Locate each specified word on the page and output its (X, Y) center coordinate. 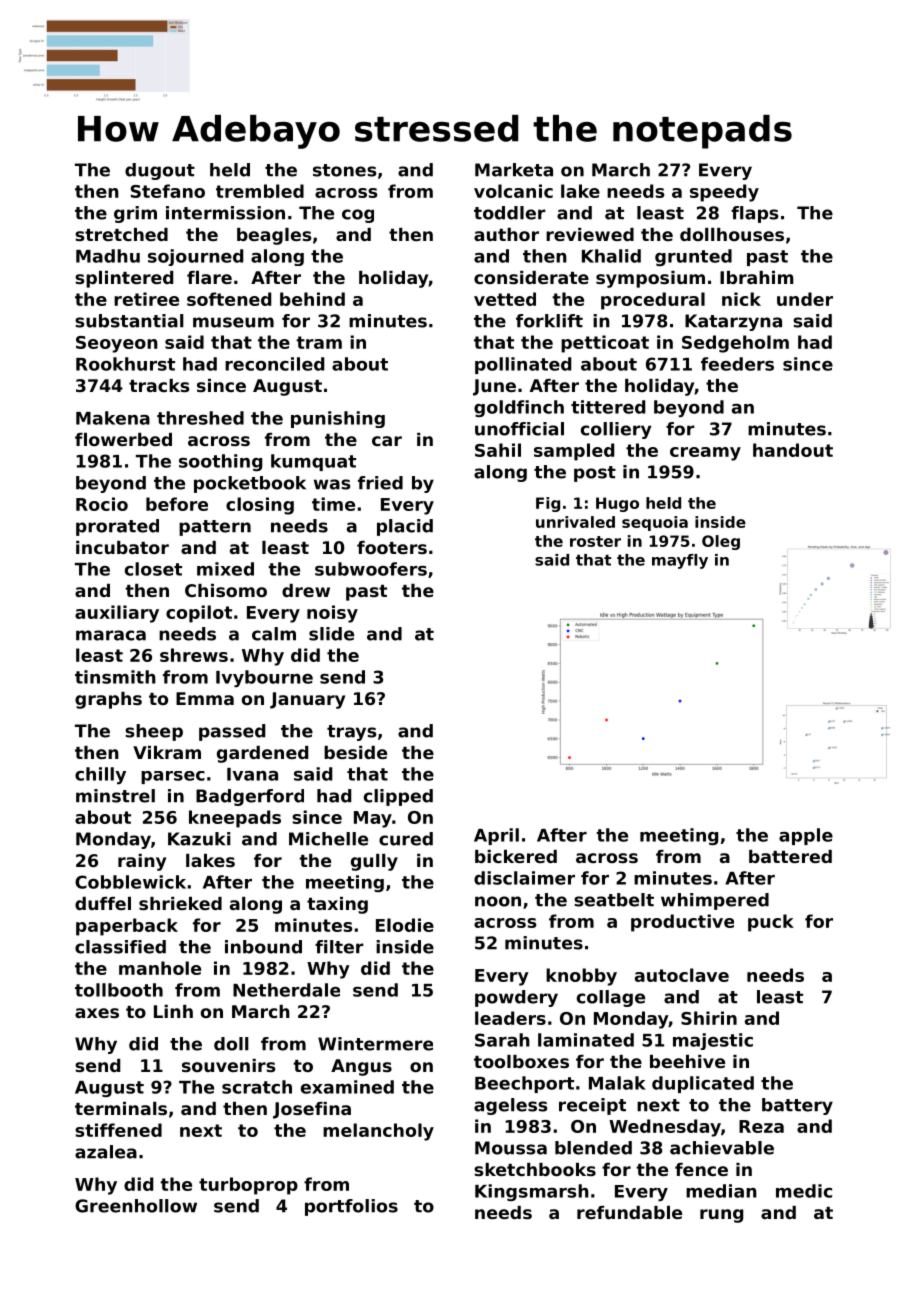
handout (793, 450)
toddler (510, 213)
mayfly (680, 561)
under (805, 299)
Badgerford (250, 797)
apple (806, 836)
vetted (505, 299)
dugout (160, 171)
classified (120, 947)
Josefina (312, 1110)
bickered (516, 856)
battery (797, 1106)
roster (595, 541)
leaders (510, 1018)
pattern (215, 528)
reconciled (274, 364)
